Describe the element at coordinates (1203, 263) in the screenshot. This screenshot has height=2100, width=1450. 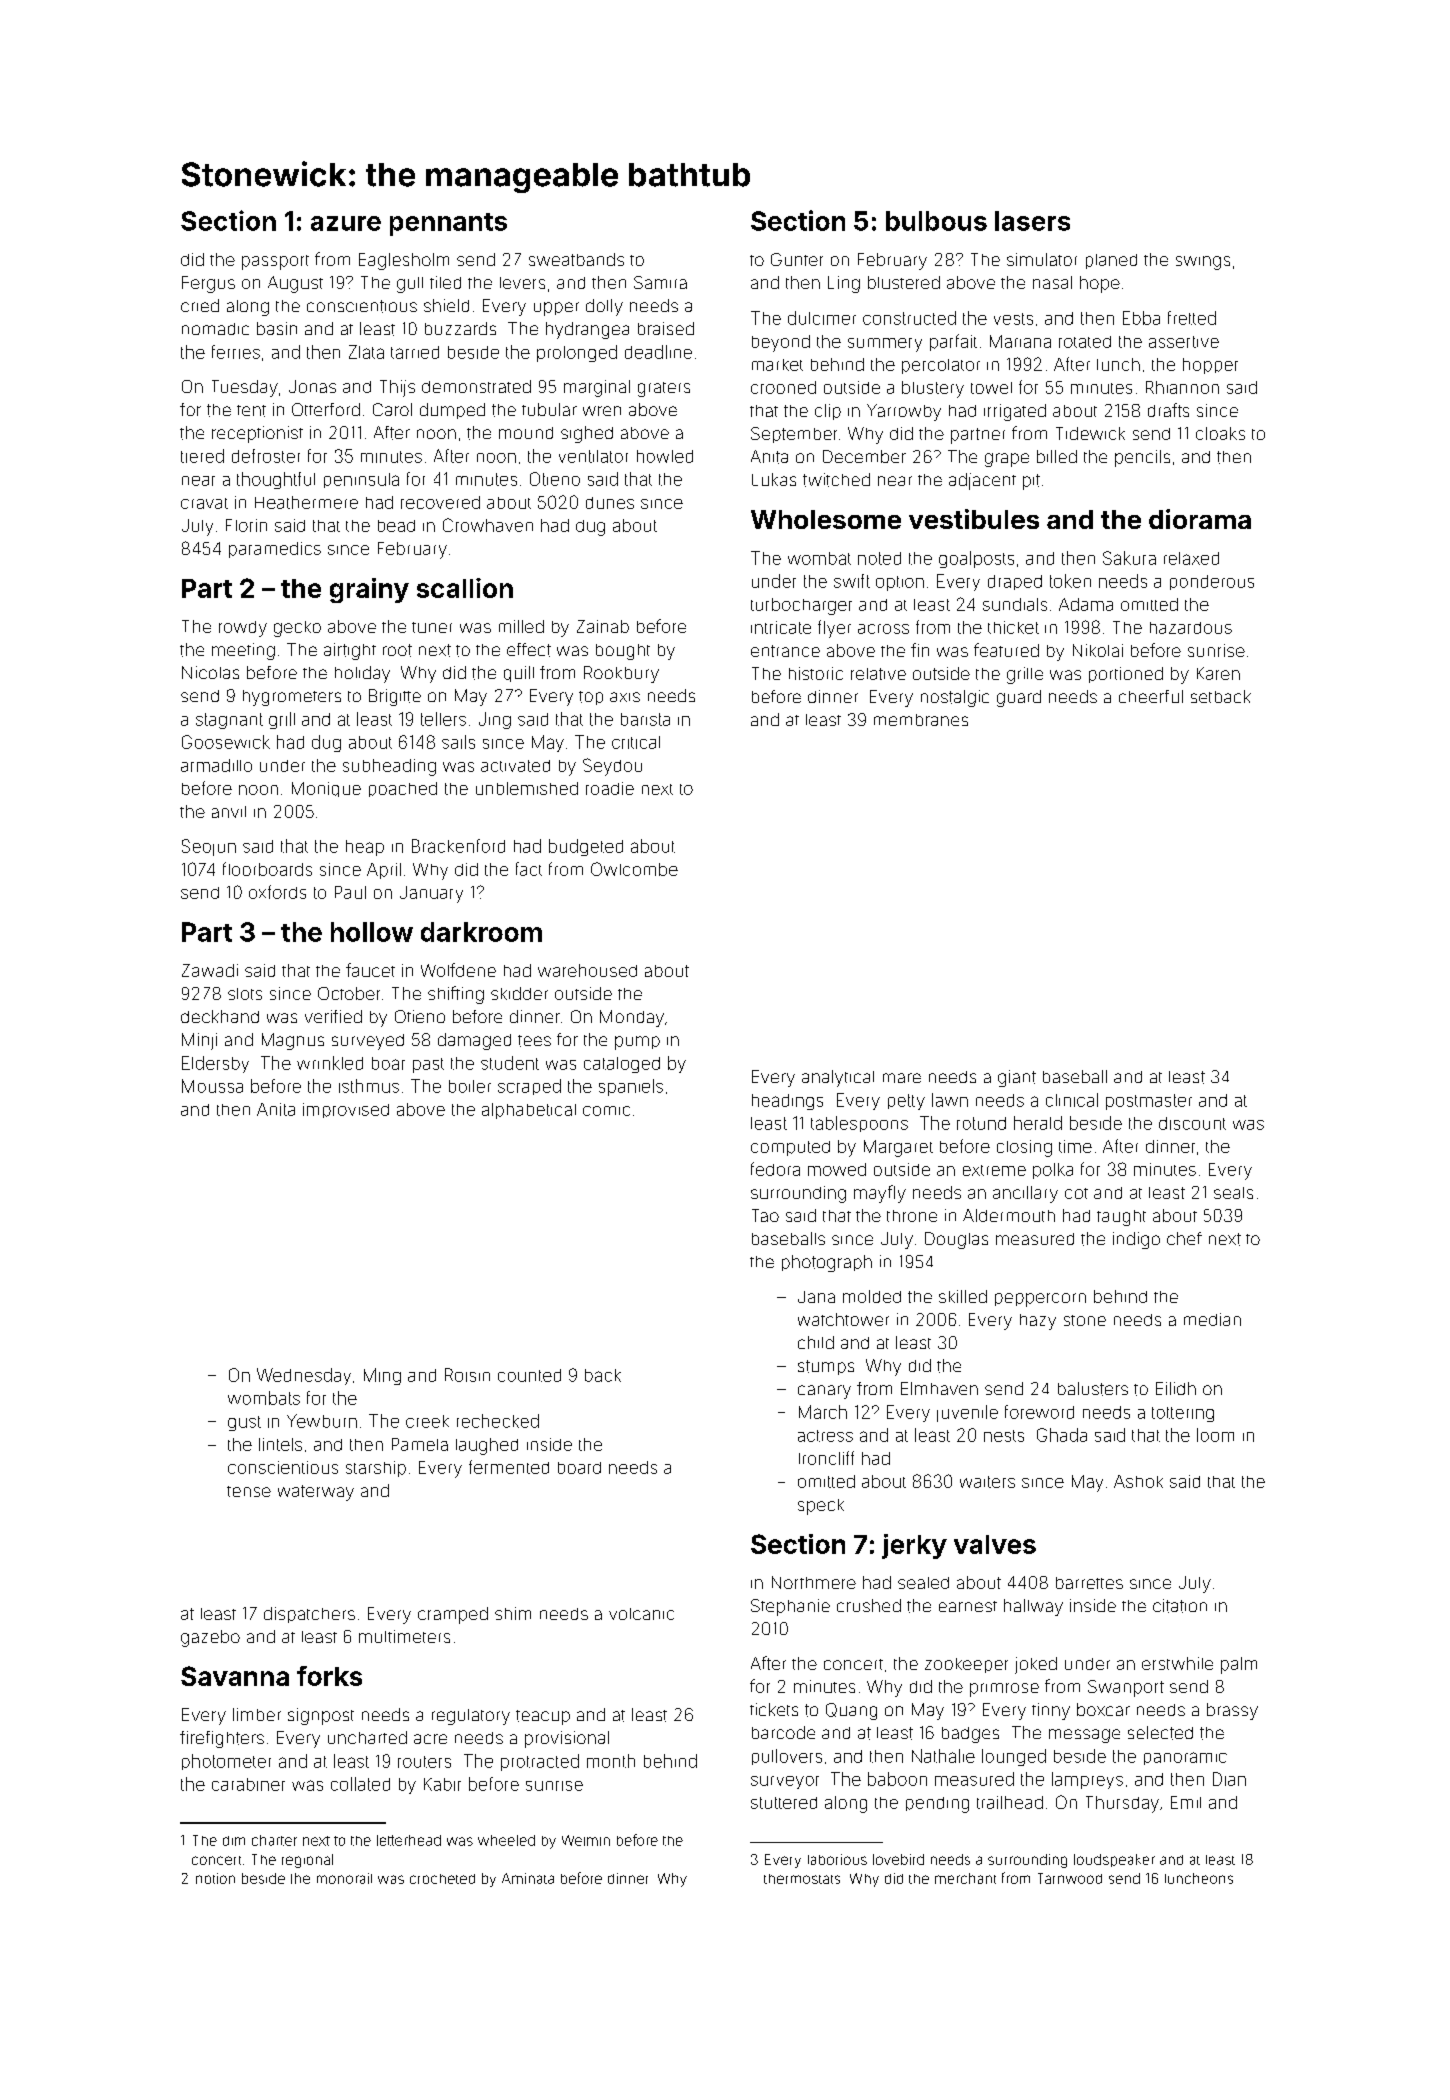
I see `swings` at that location.
